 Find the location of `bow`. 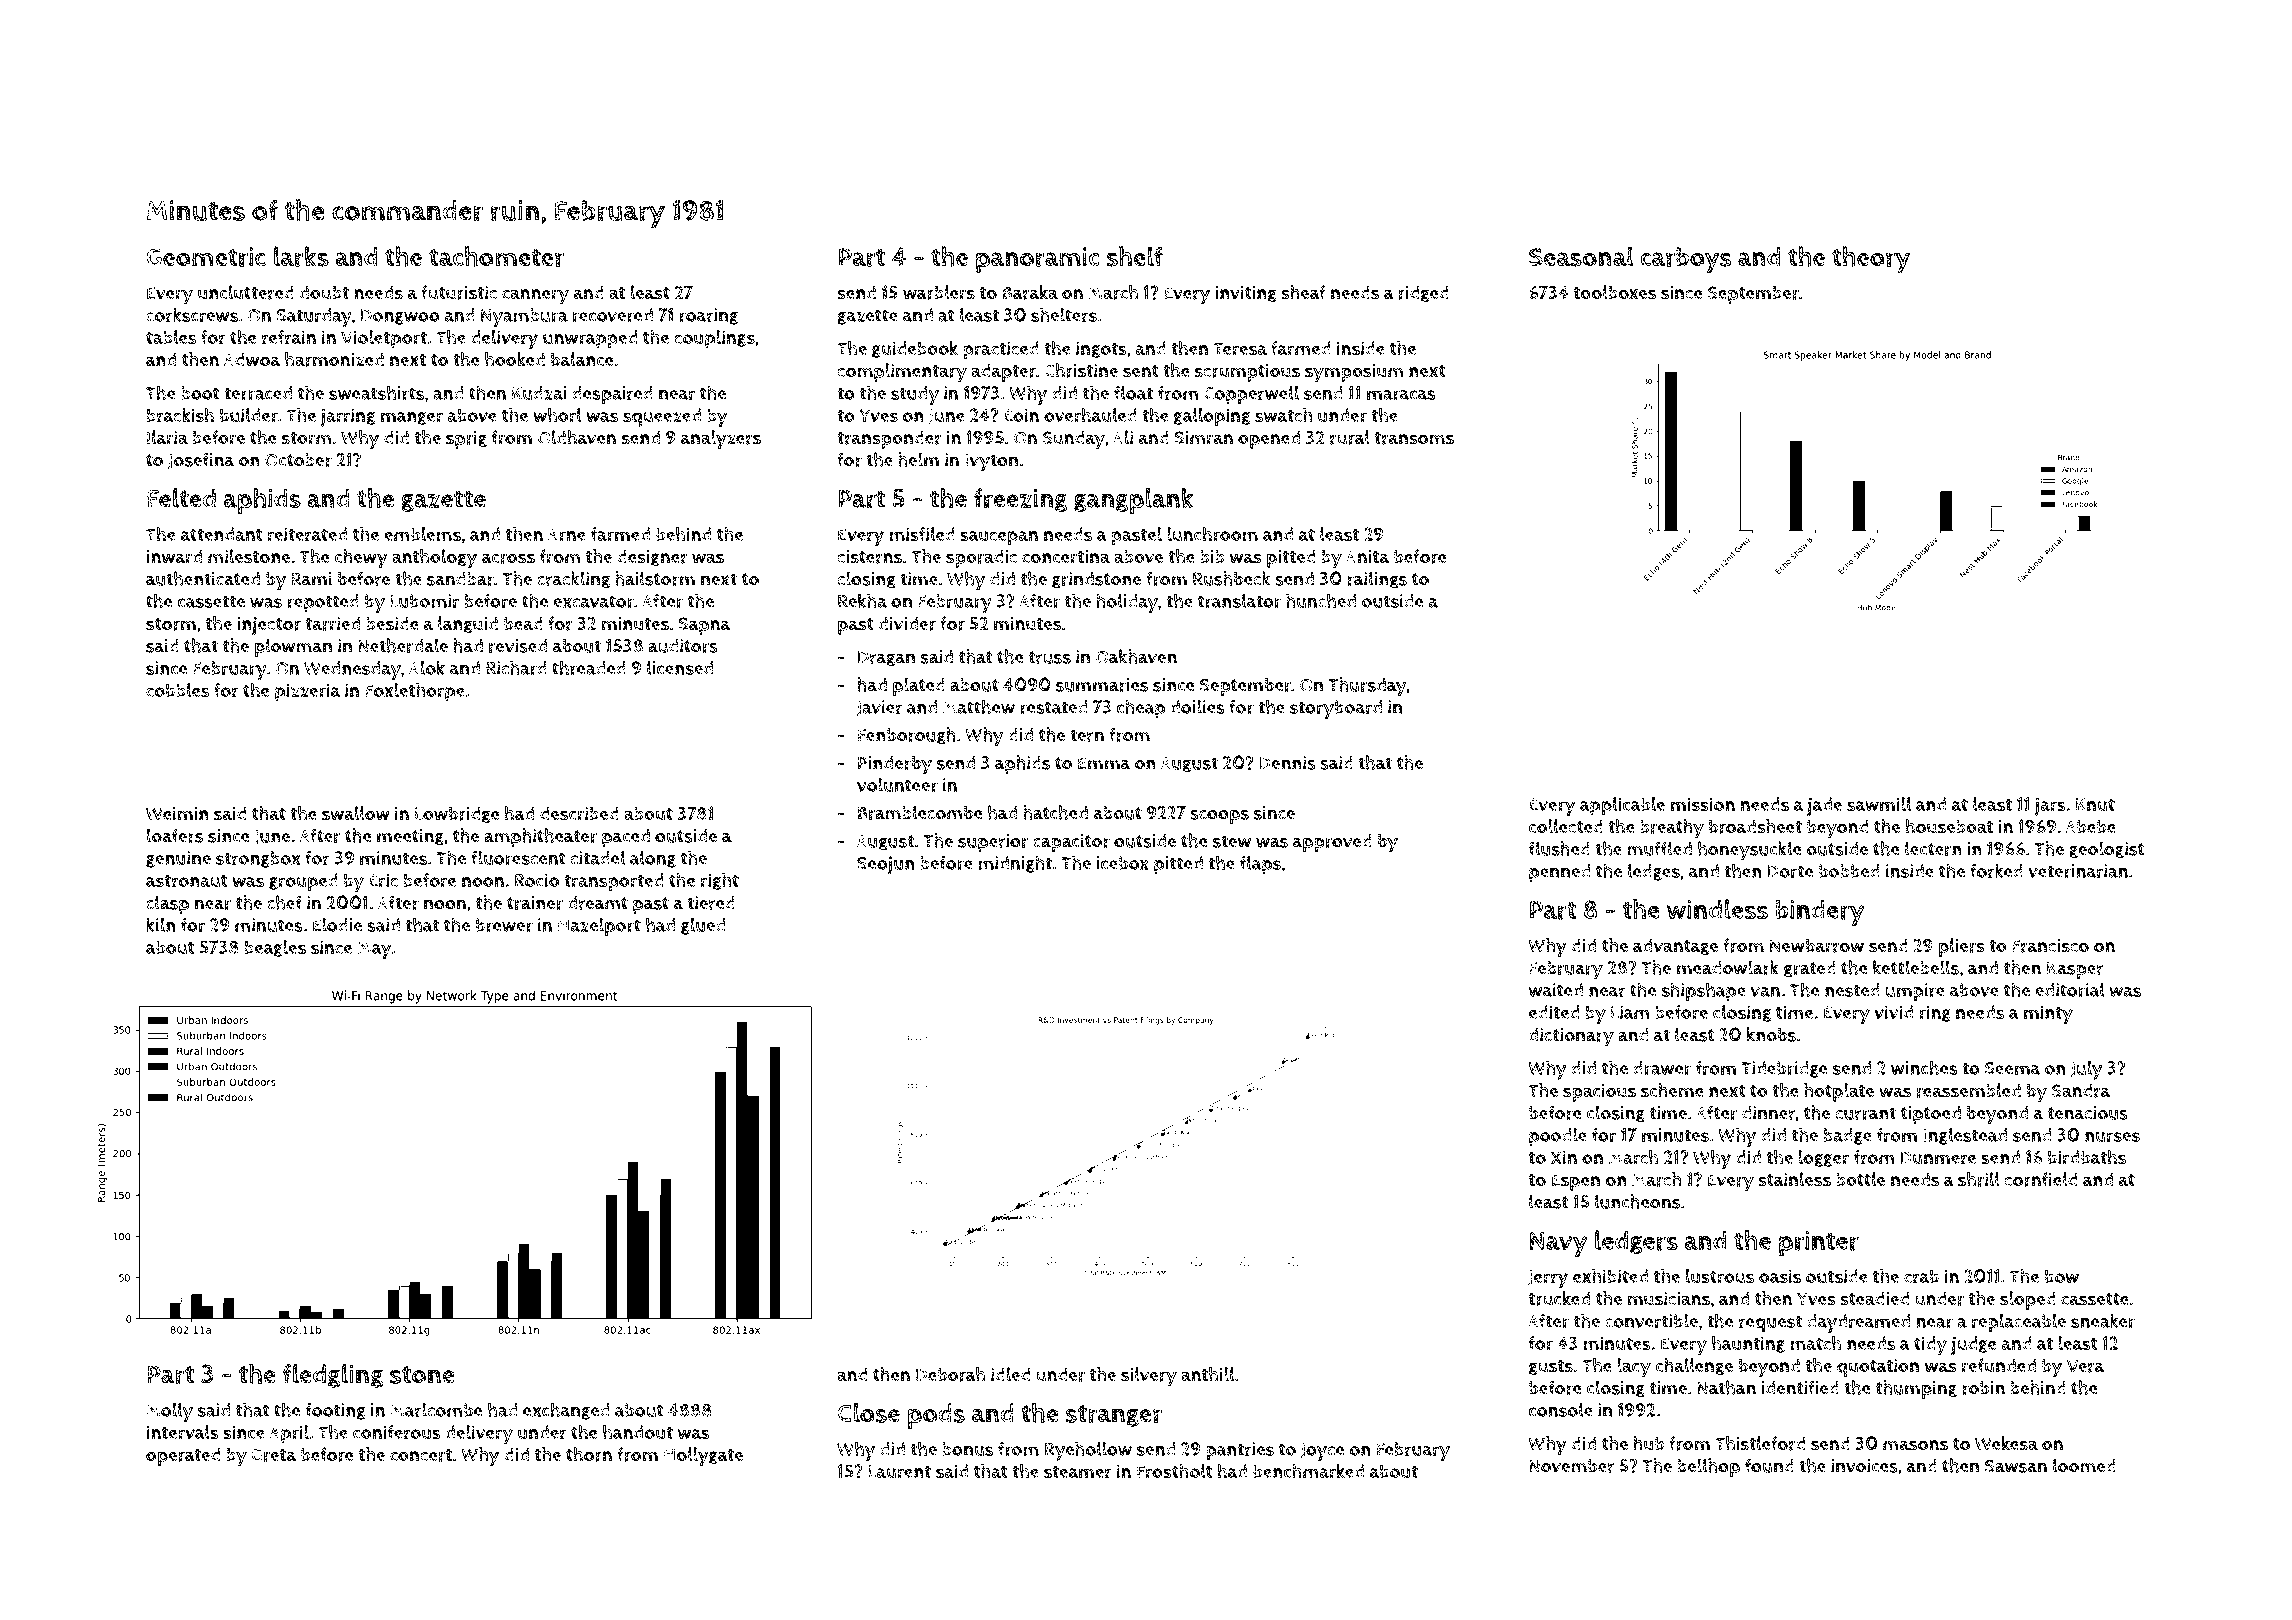

bow is located at coordinates (2062, 1276).
